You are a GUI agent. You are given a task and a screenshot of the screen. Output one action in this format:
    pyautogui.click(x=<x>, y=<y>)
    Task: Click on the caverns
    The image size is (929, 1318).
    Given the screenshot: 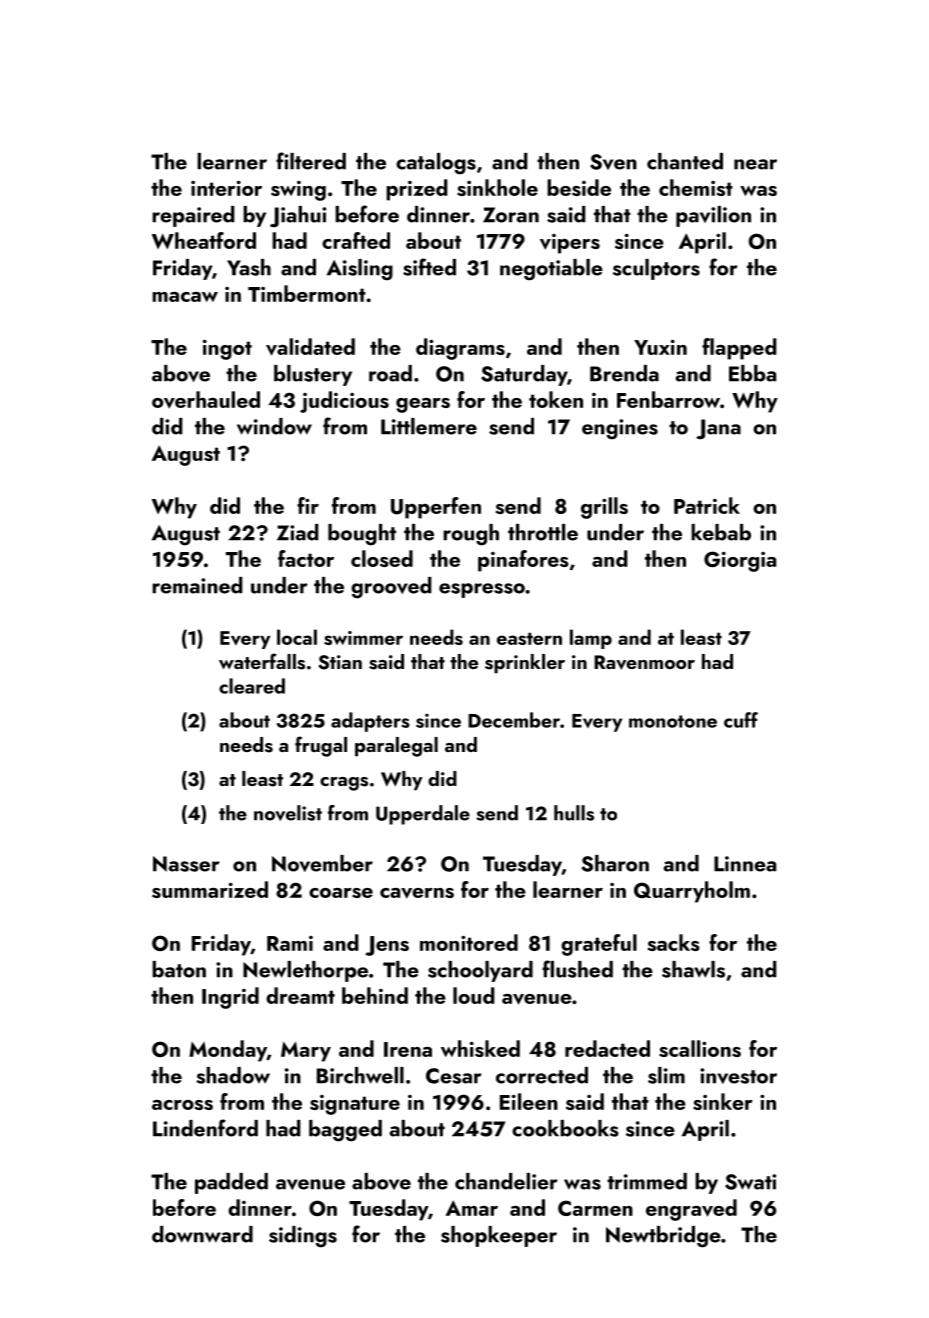 What is the action you would take?
    pyautogui.click(x=417, y=893)
